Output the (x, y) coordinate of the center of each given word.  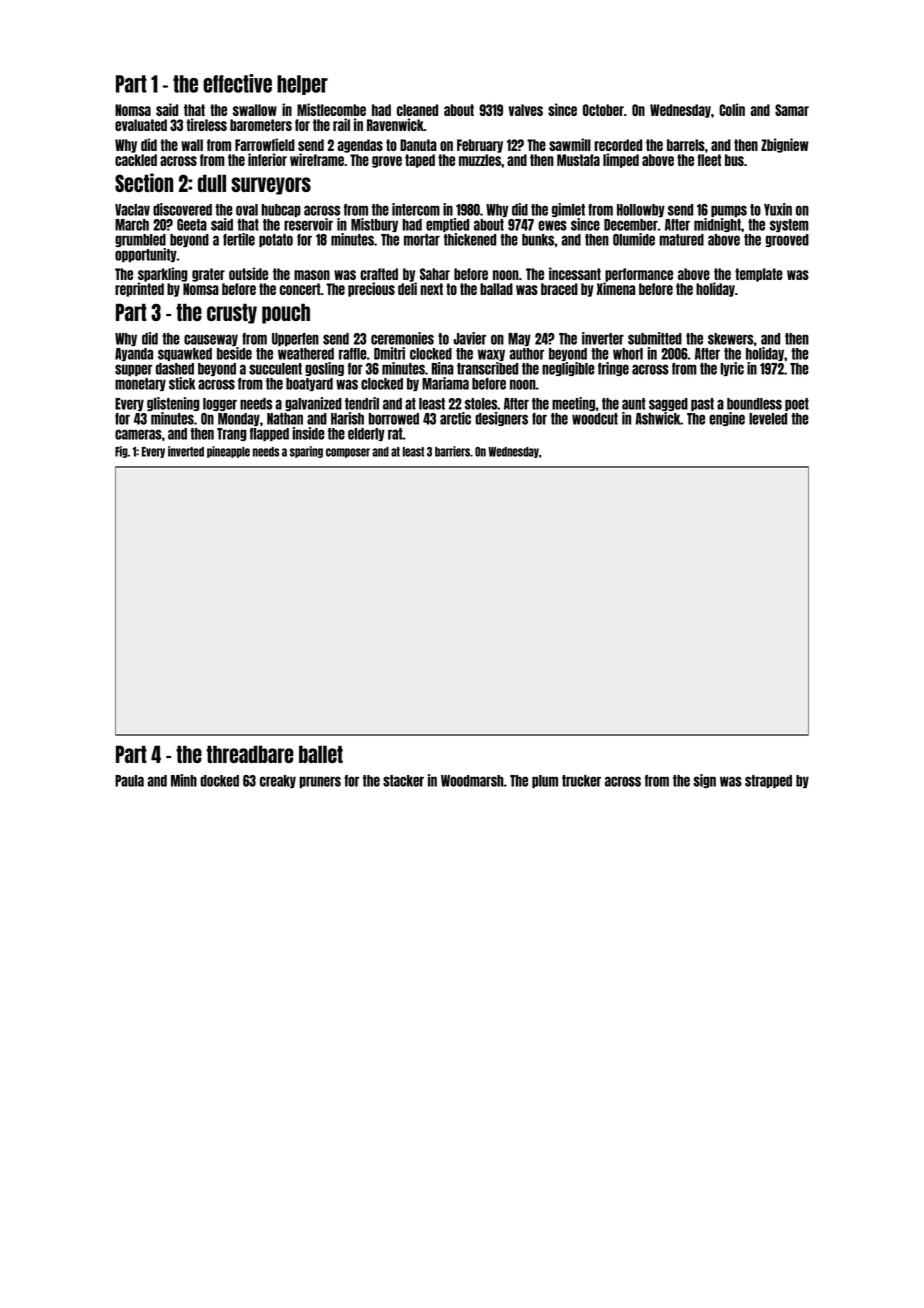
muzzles (480, 160)
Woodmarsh (472, 781)
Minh (184, 780)
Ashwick (657, 418)
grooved (787, 240)
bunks (538, 240)
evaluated (141, 125)
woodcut (595, 419)
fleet (709, 160)
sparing (306, 452)
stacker (403, 781)
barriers (452, 451)
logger (220, 404)
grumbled (140, 240)
